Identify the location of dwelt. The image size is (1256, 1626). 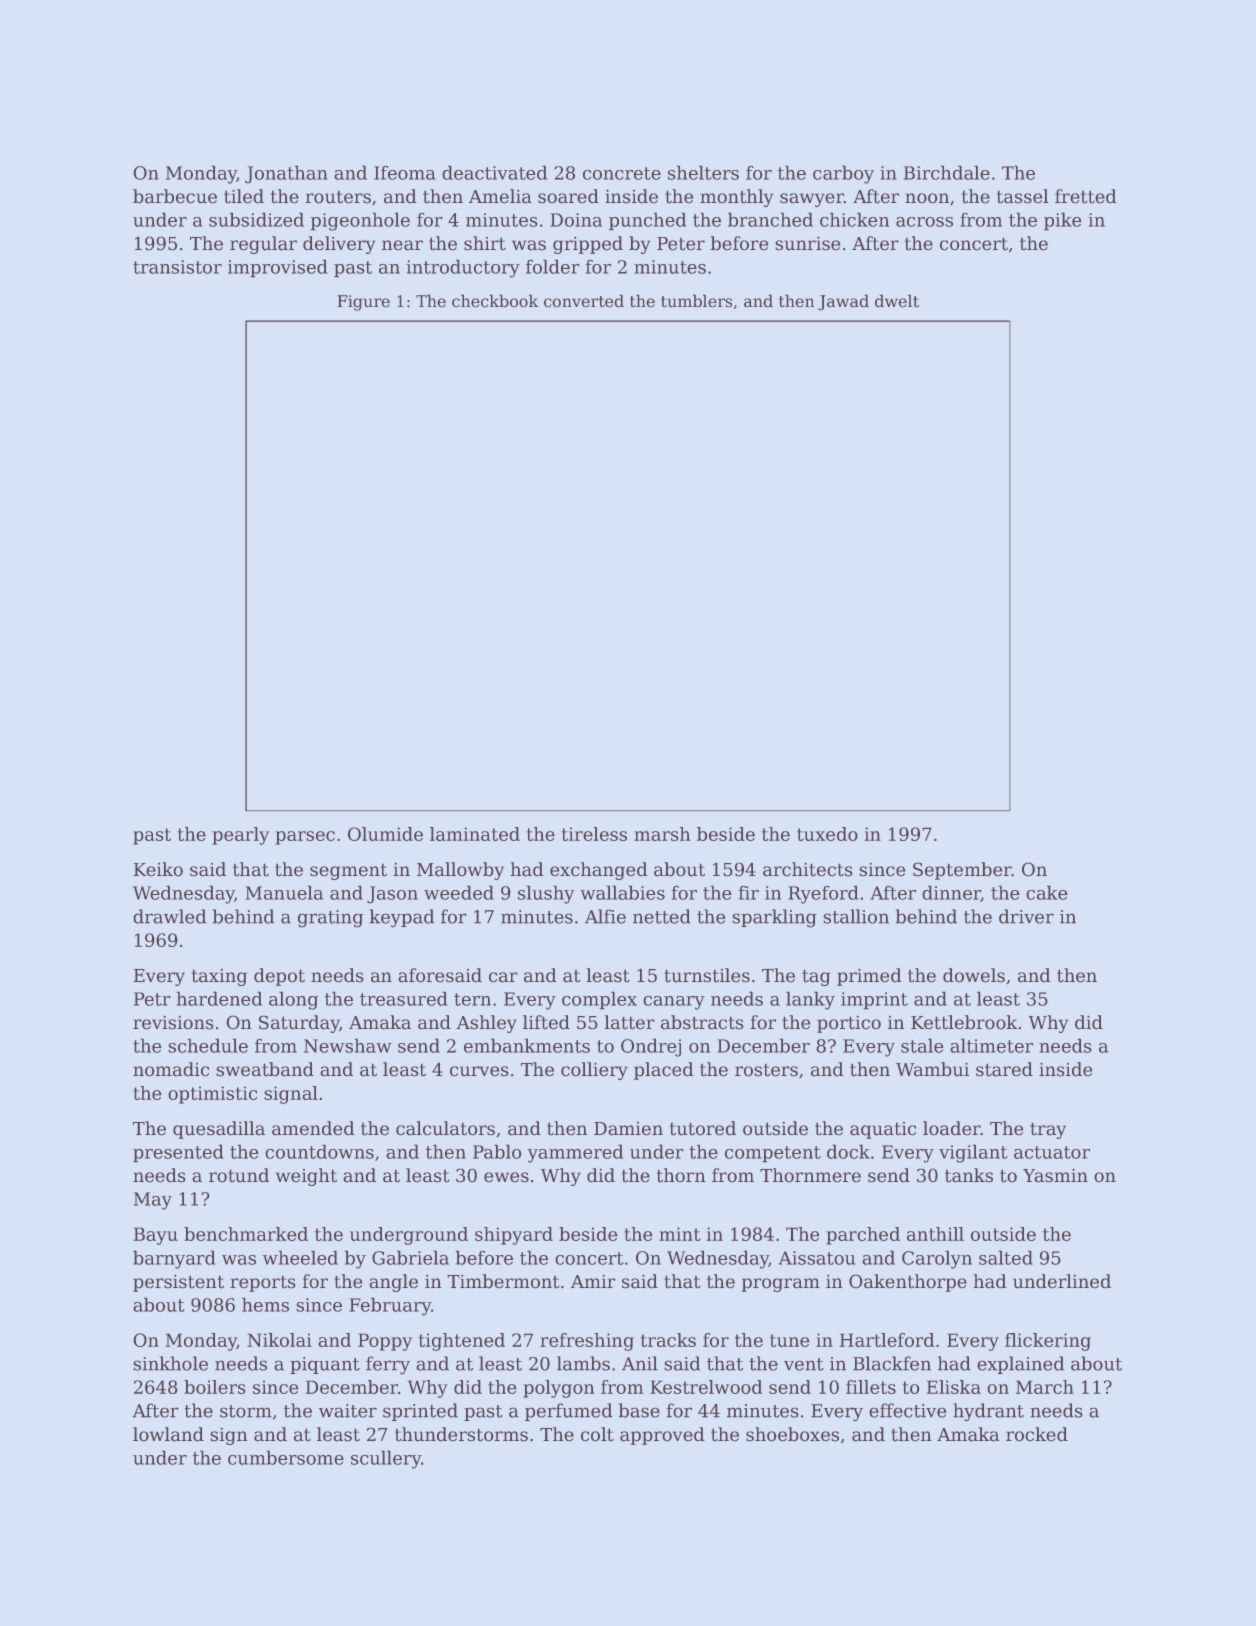
(897, 301).
